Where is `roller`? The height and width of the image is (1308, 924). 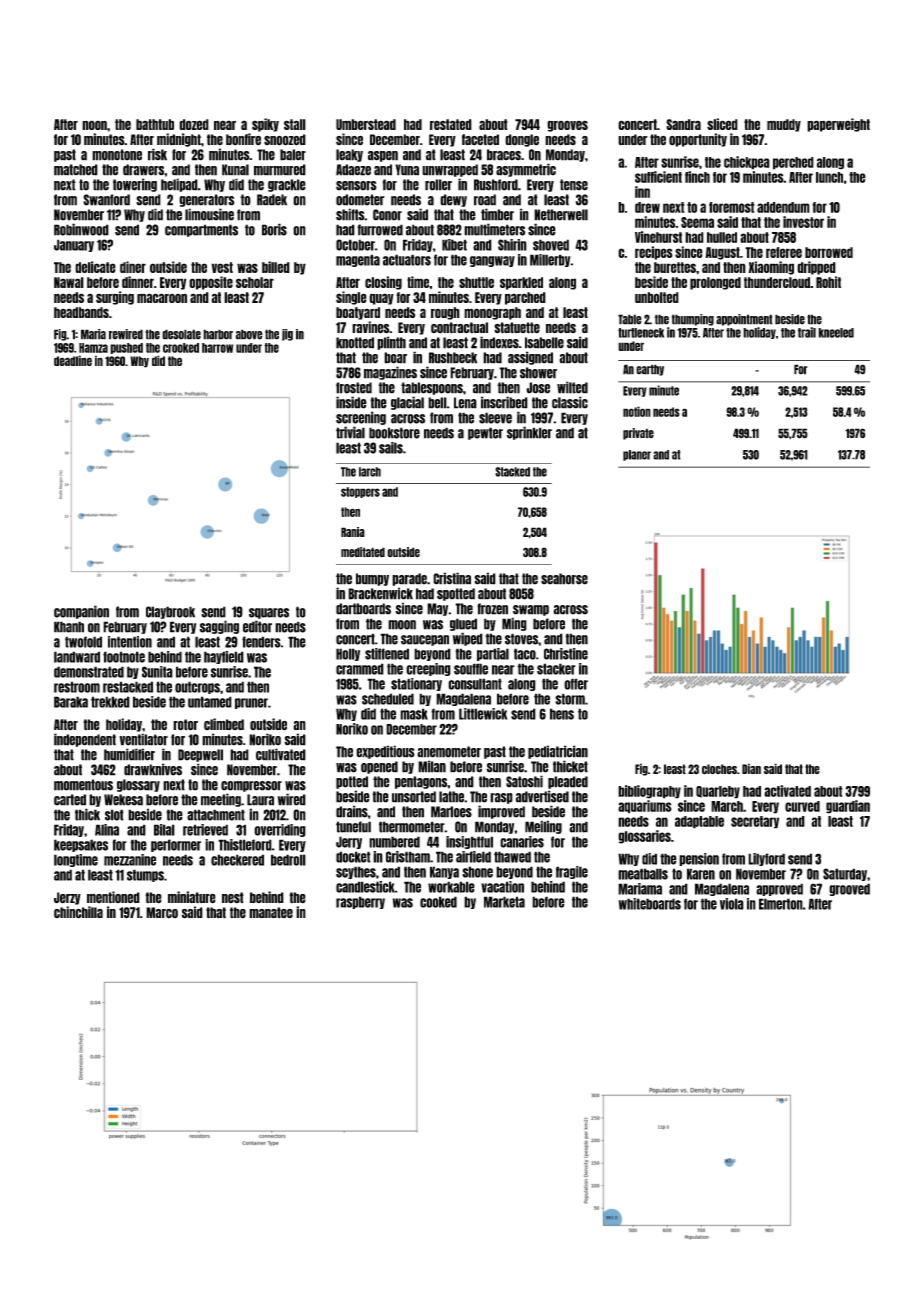
roller is located at coordinates (438, 185).
